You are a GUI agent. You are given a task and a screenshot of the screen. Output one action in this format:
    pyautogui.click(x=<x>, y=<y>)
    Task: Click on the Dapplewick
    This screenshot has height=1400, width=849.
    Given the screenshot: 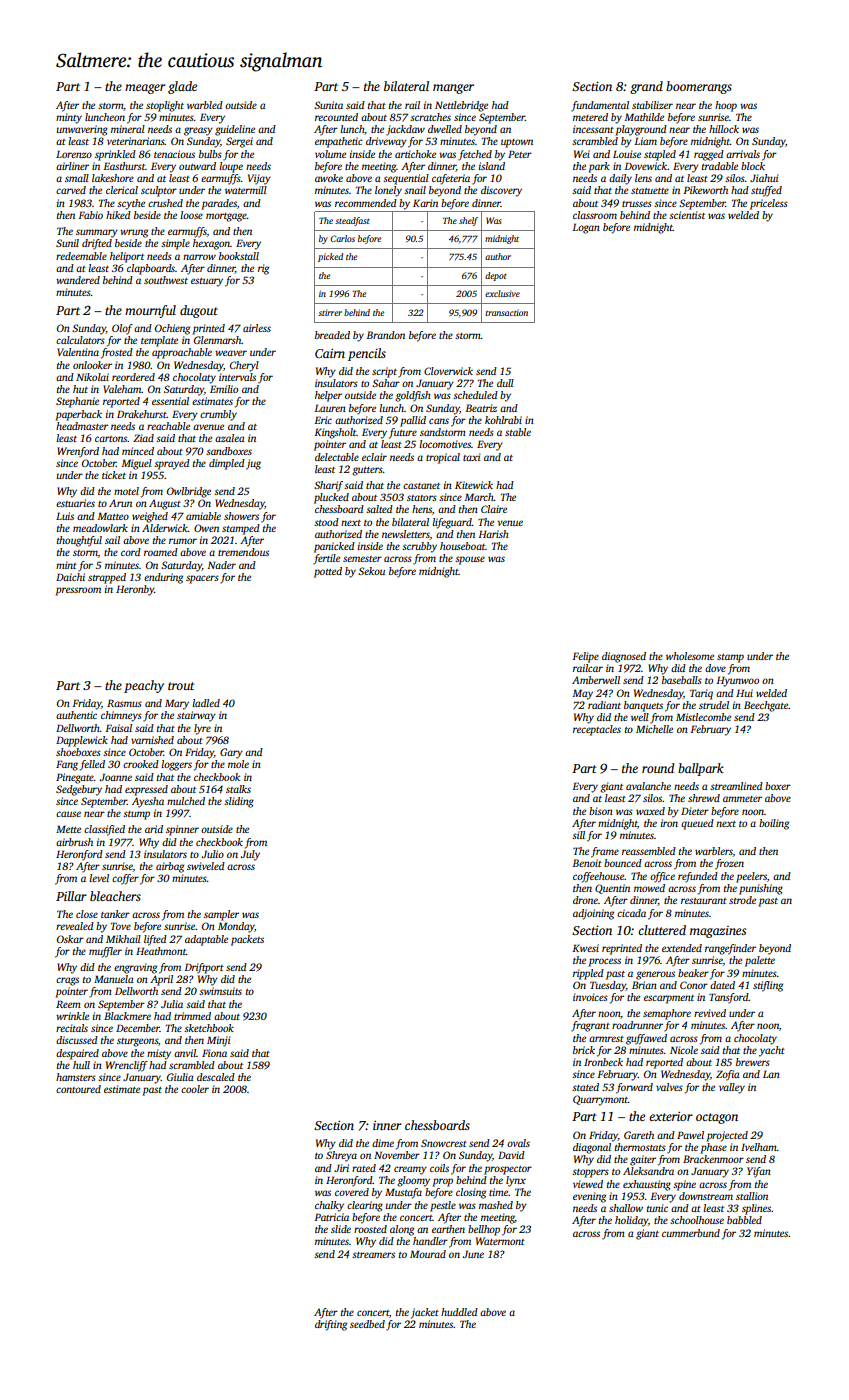 What is the action you would take?
    pyautogui.click(x=82, y=741)
